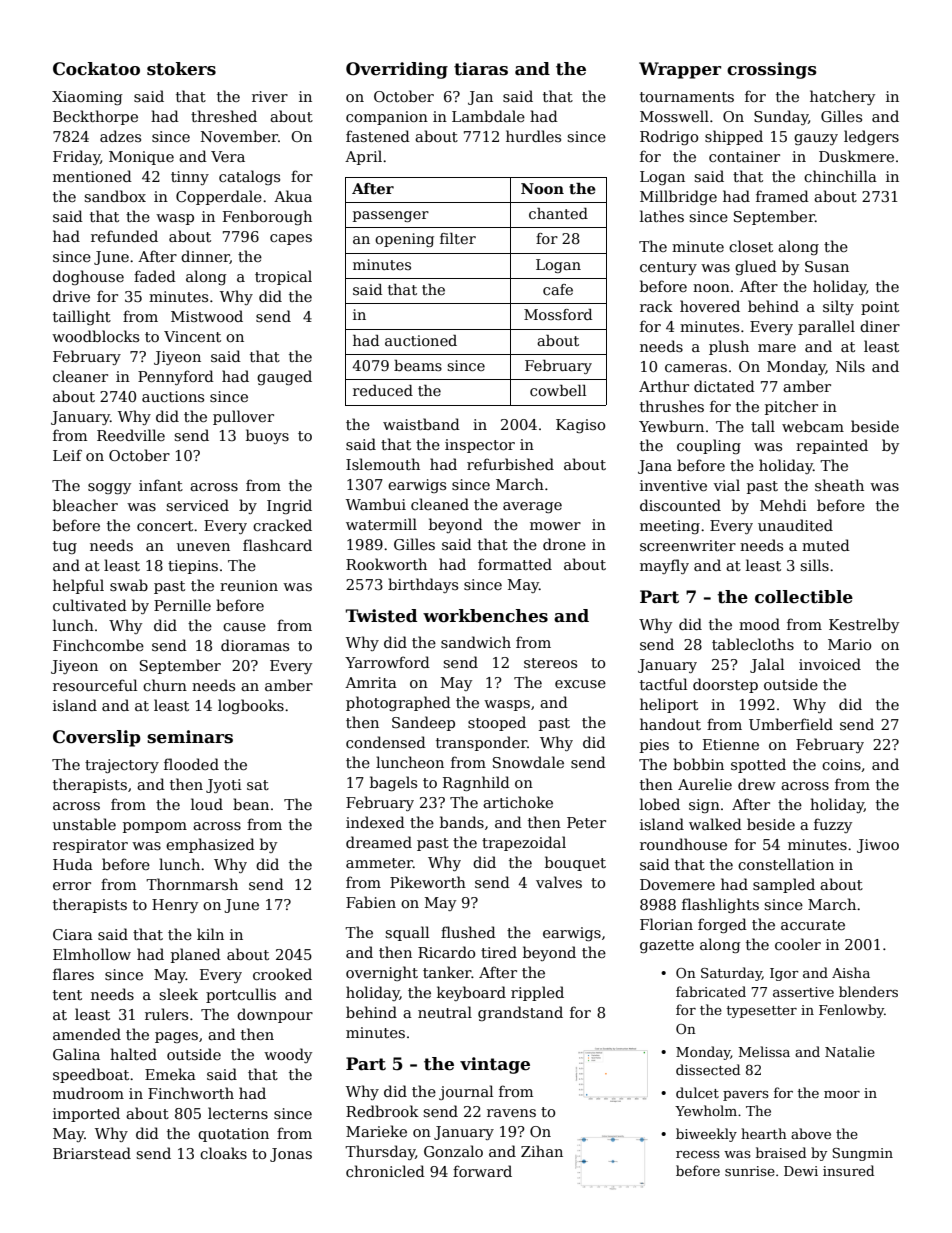  What do you see at coordinates (249, 585) in the image?
I see `reunion` at bounding box center [249, 585].
